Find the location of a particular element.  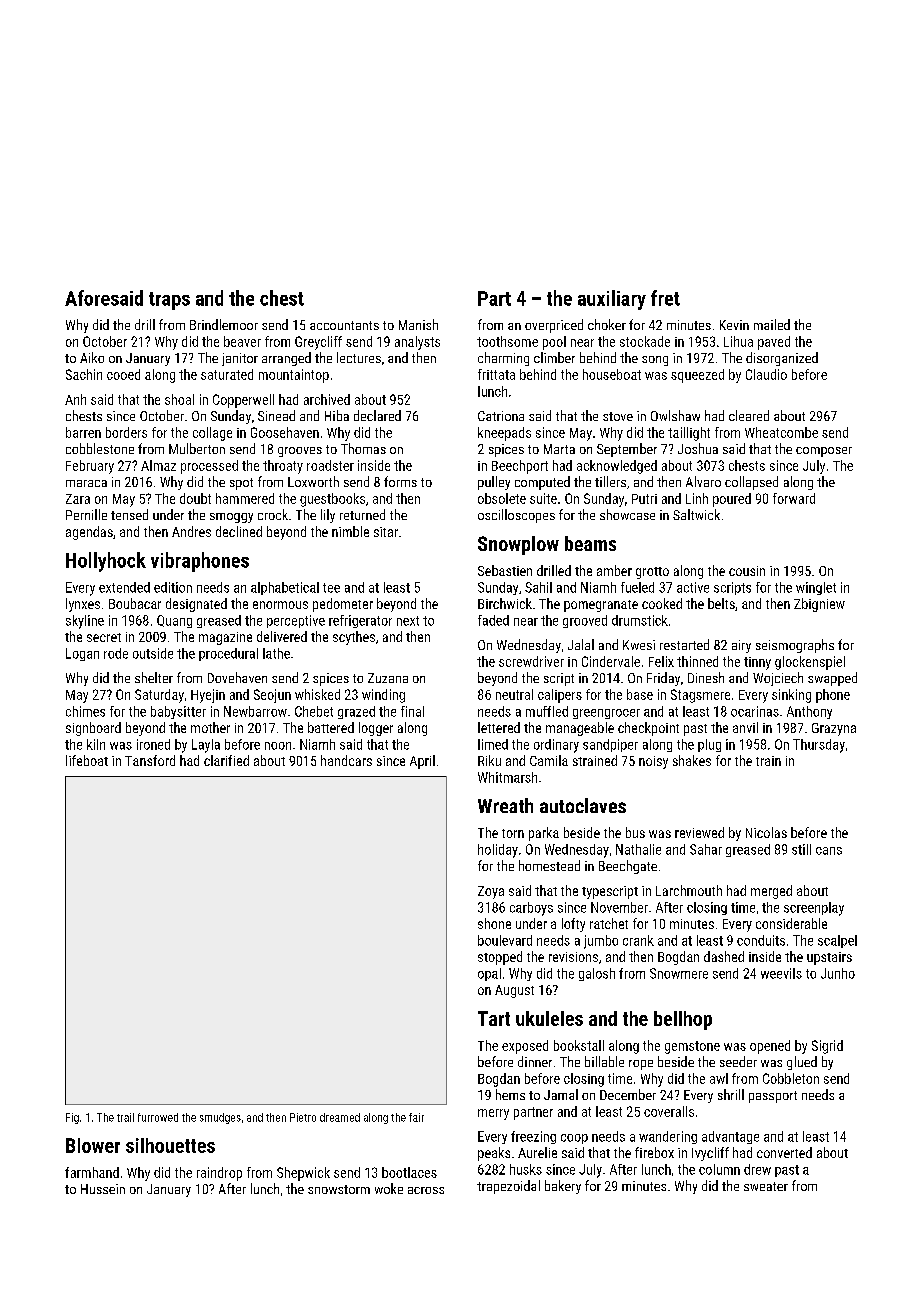

Fig is located at coordinates (72, 1118).
